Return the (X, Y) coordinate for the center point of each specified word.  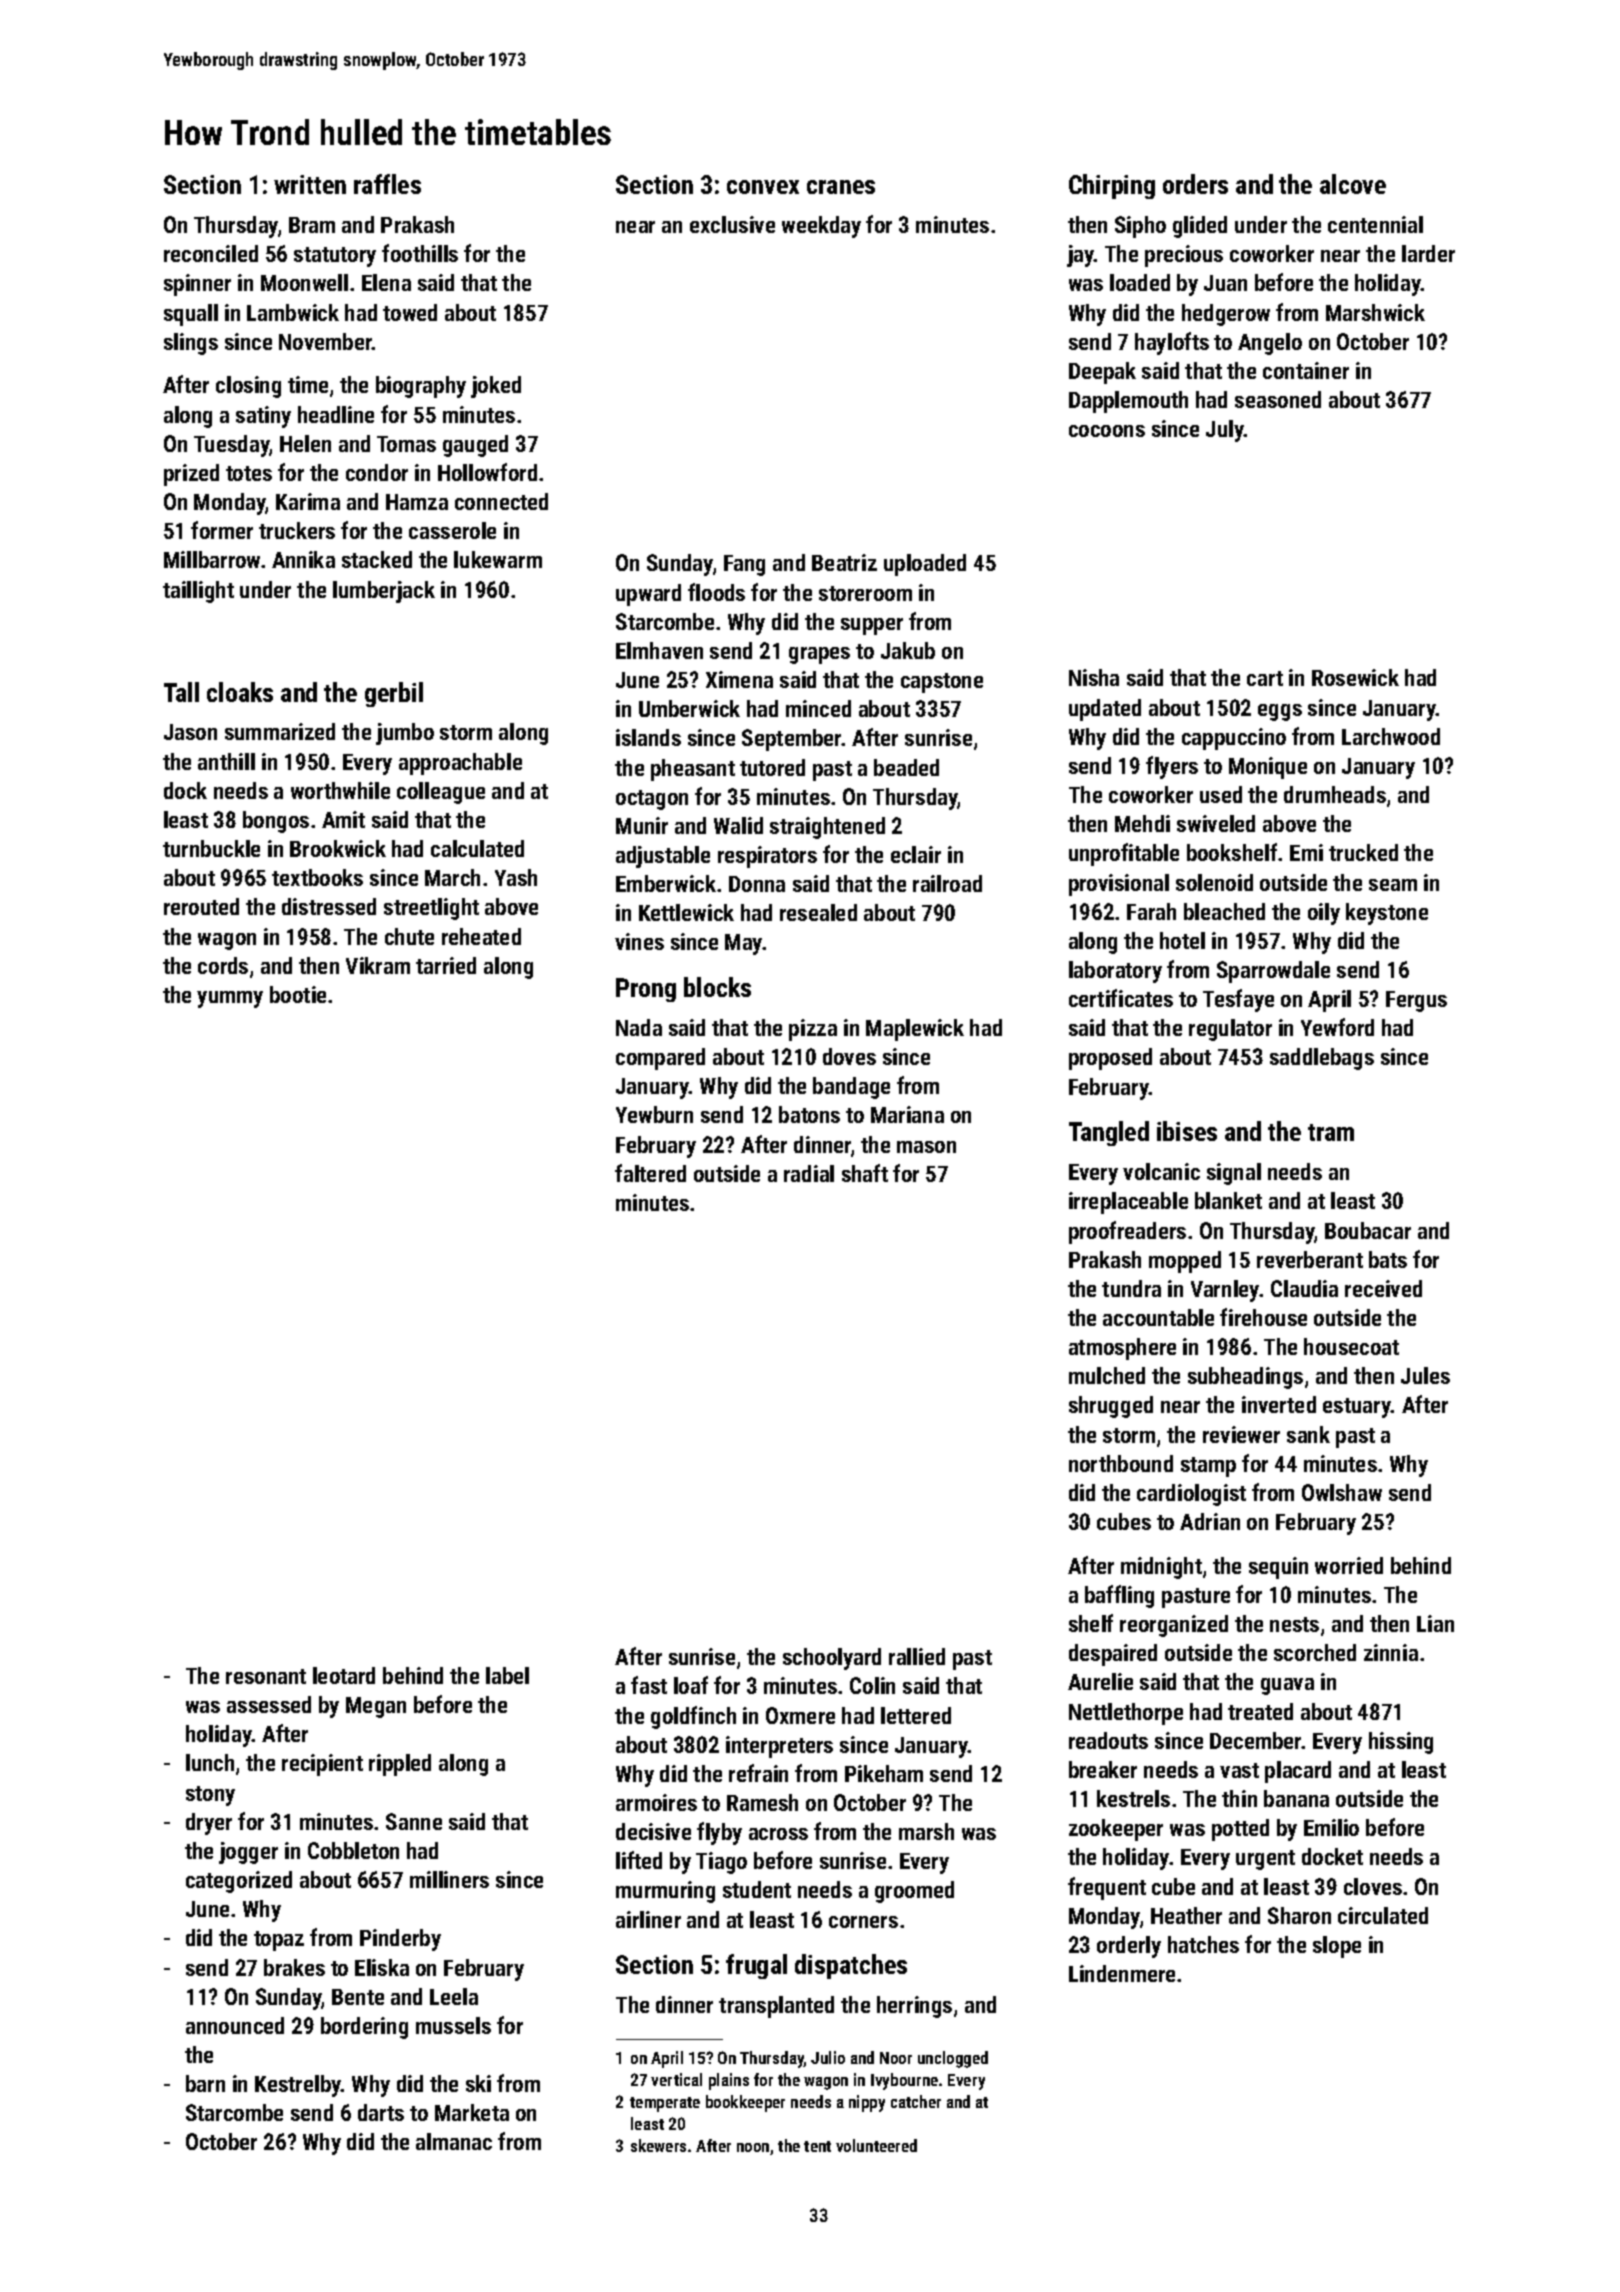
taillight (198, 592)
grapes (819, 655)
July (1225, 431)
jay (1080, 256)
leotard (344, 1675)
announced (235, 2025)
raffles (387, 184)
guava (1287, 1686)
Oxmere (800, 1715)
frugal (756, 1966)
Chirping (1112, 186)
